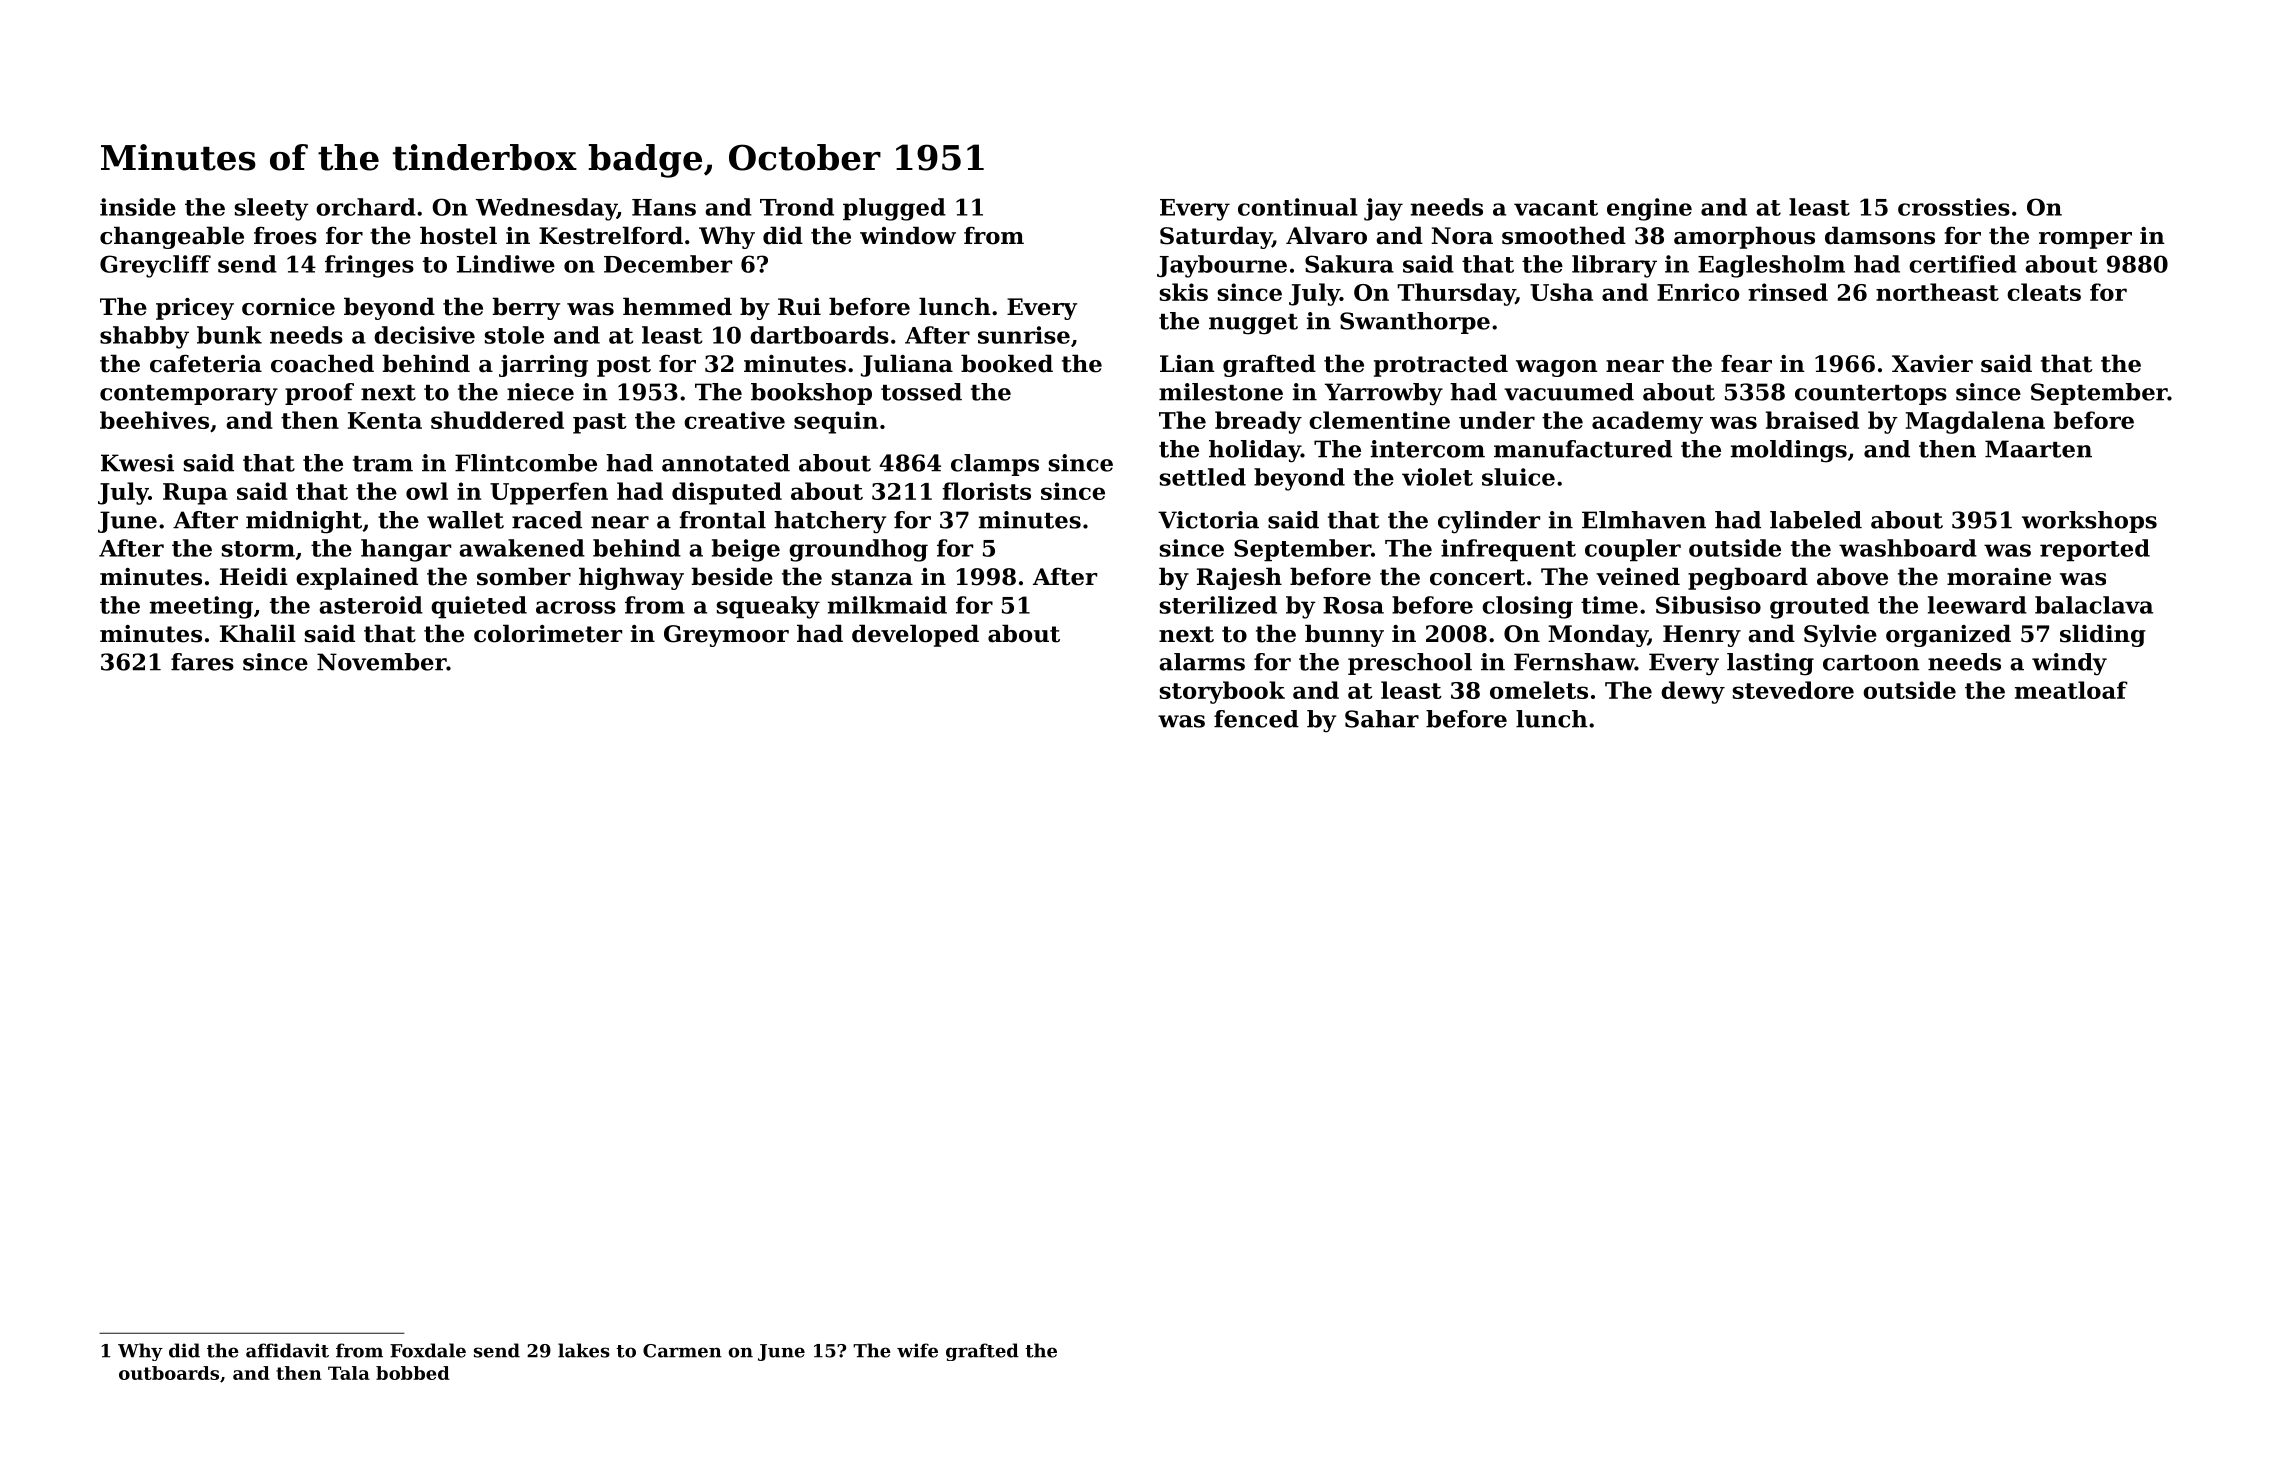 This screenshot has width=2273, height=1470. I want to click on colorimeter, so click(548, 633).
